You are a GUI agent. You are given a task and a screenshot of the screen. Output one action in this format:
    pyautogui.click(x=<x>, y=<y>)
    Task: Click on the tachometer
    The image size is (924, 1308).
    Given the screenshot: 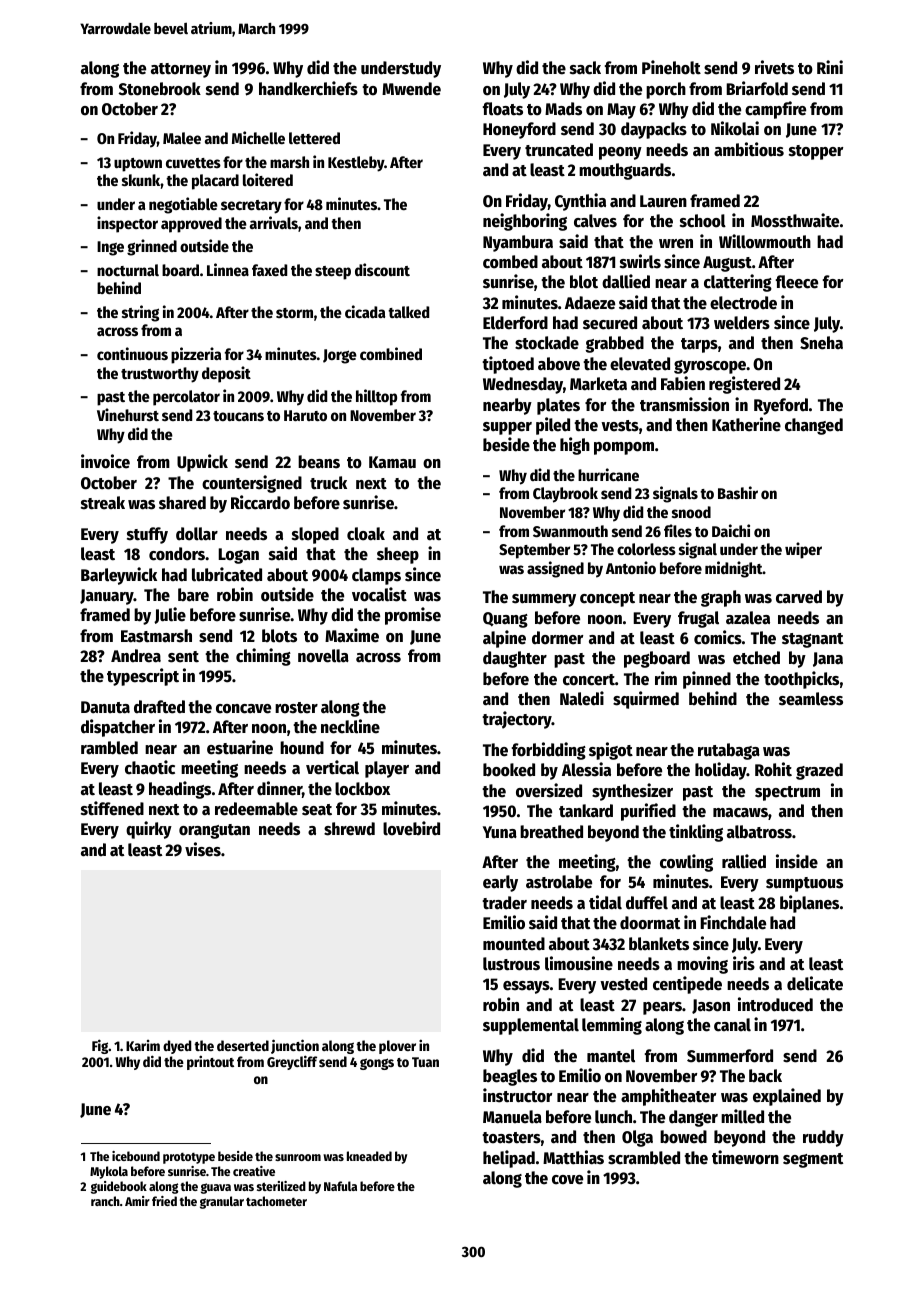 What is the action you would take?
    pyautogui.click(x=276, y=1201)
